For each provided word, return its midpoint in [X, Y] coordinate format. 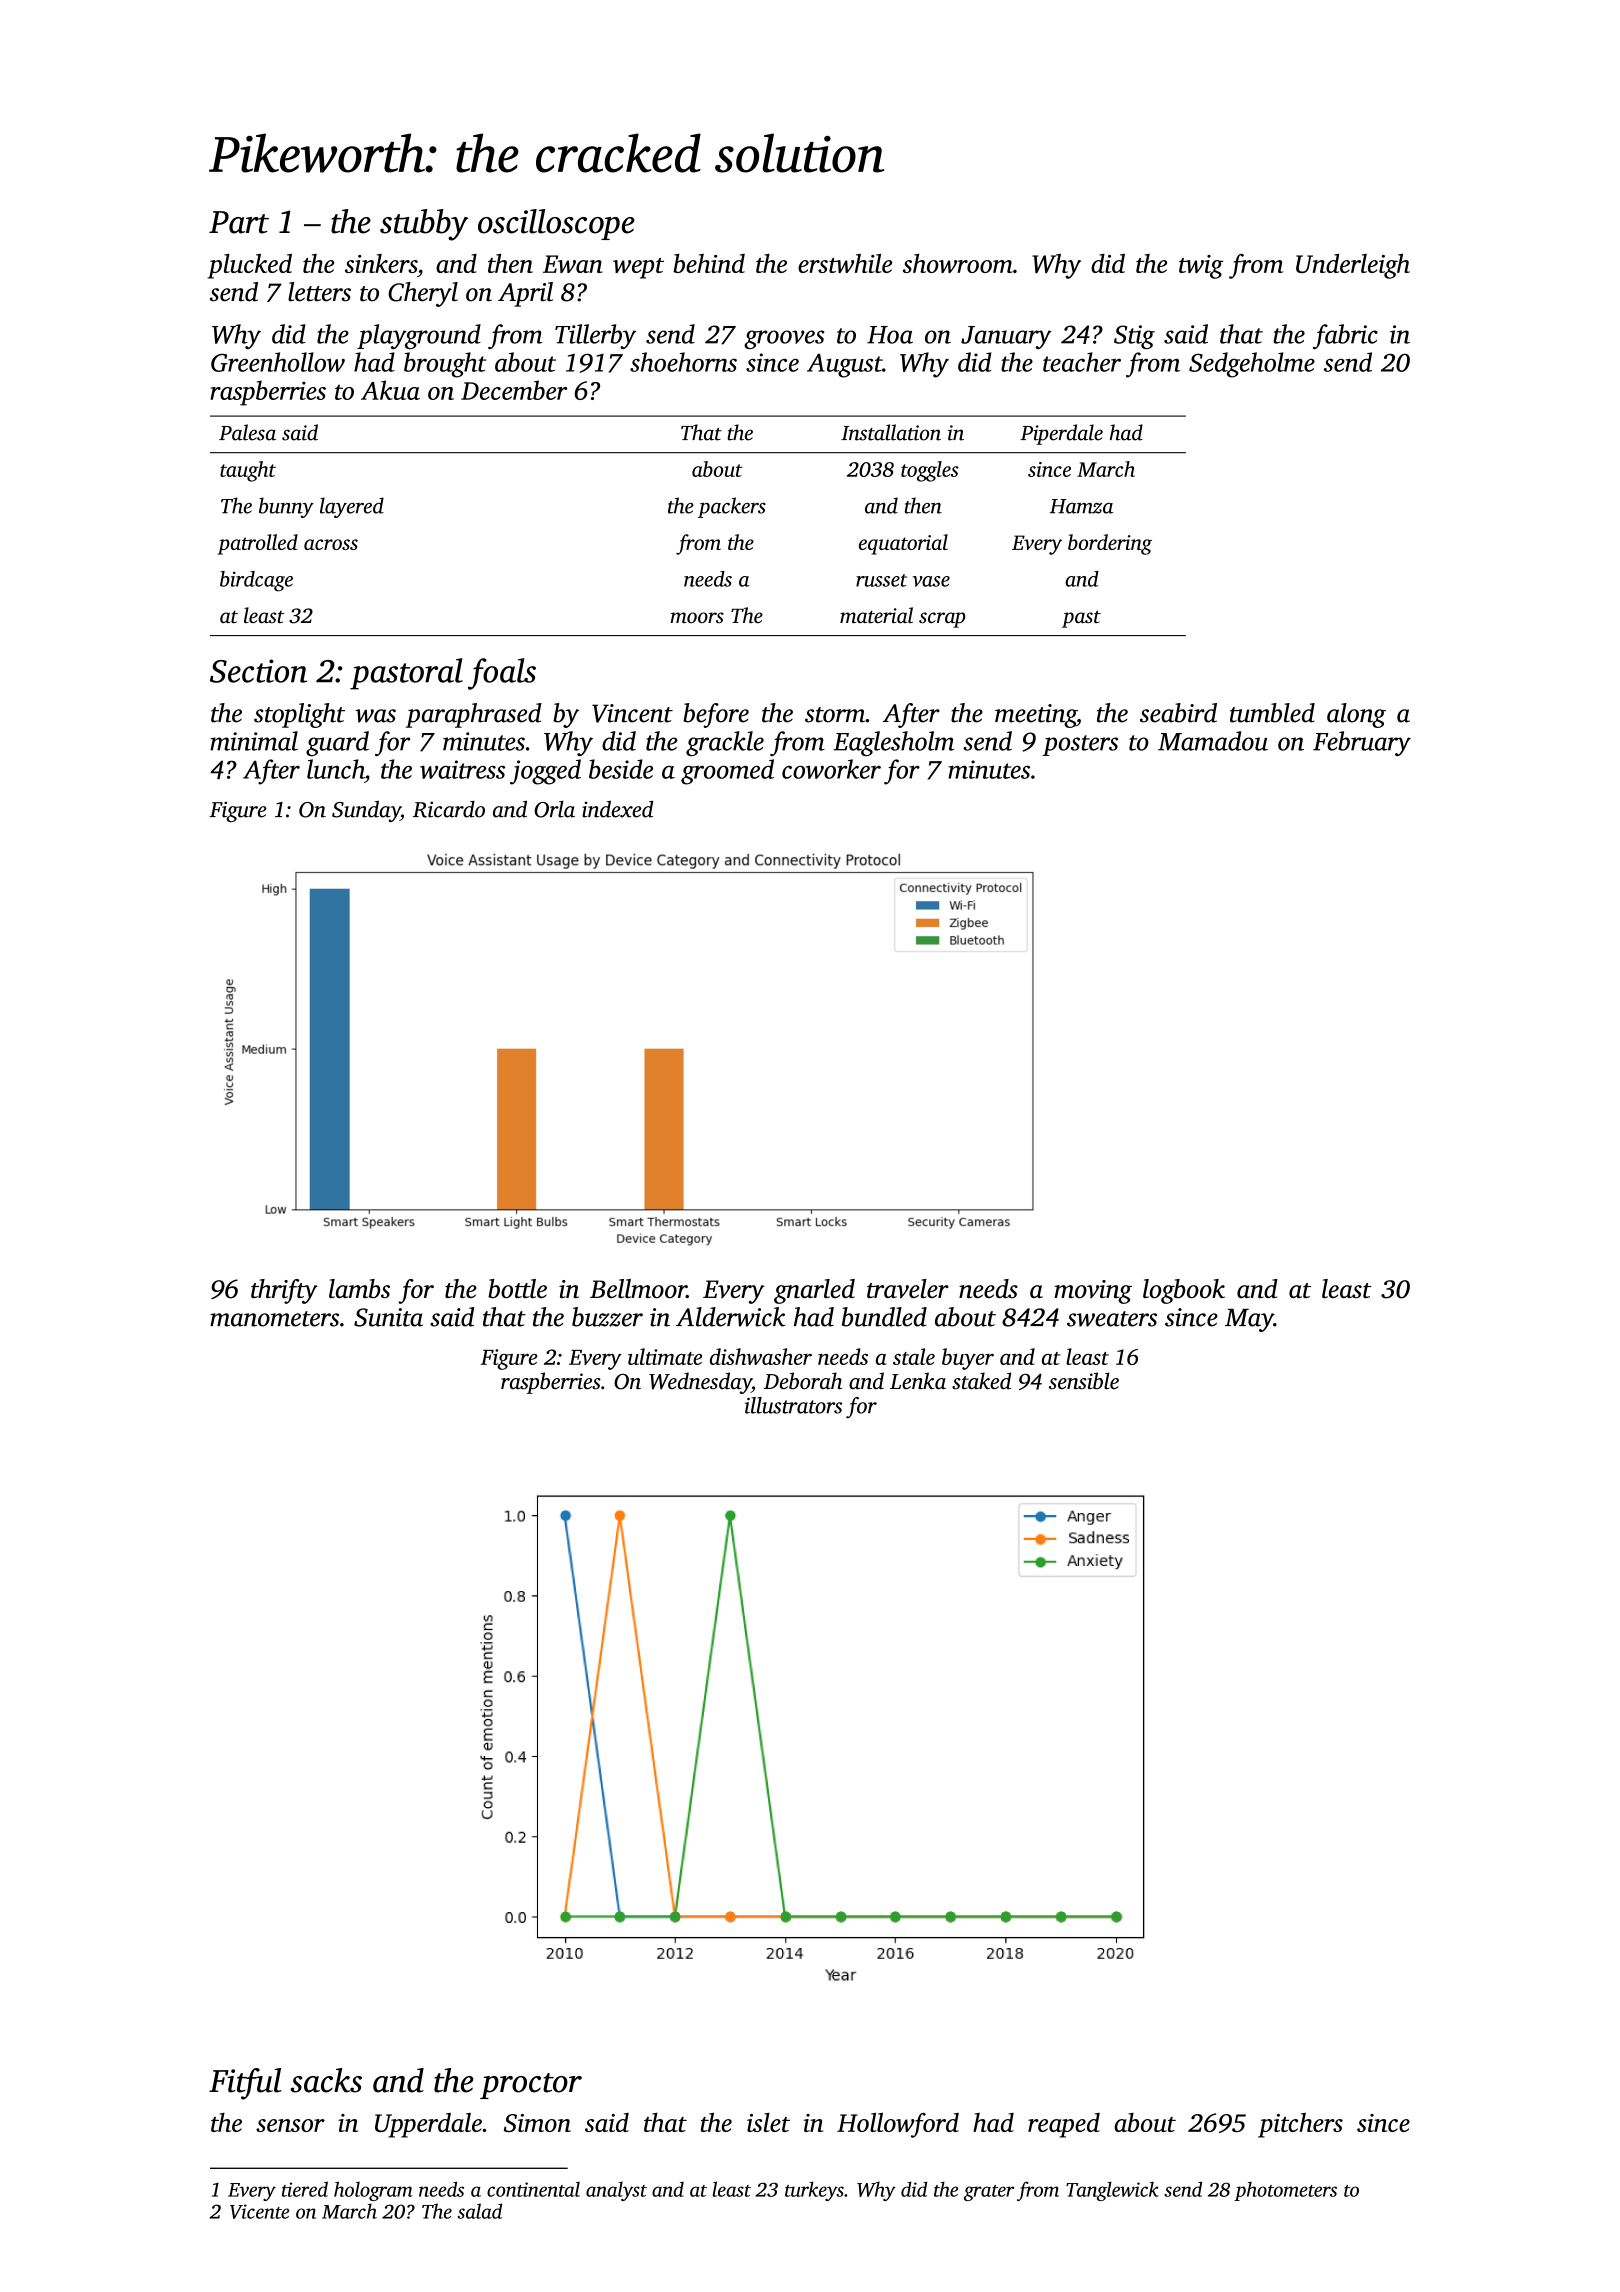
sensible [1084, 1381]
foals [502, 674]
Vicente [259, 2211]
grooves [784, 339]
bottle [517, 1288]
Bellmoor [638, 1288]
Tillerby [595, 336]
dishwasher [761, 1356]
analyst [616, 2191]
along [1356, 715]
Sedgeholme [1252, 365]
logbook [1184, 1291]
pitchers [1300, 2125]
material [876, 615]
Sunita [388, 1317]
